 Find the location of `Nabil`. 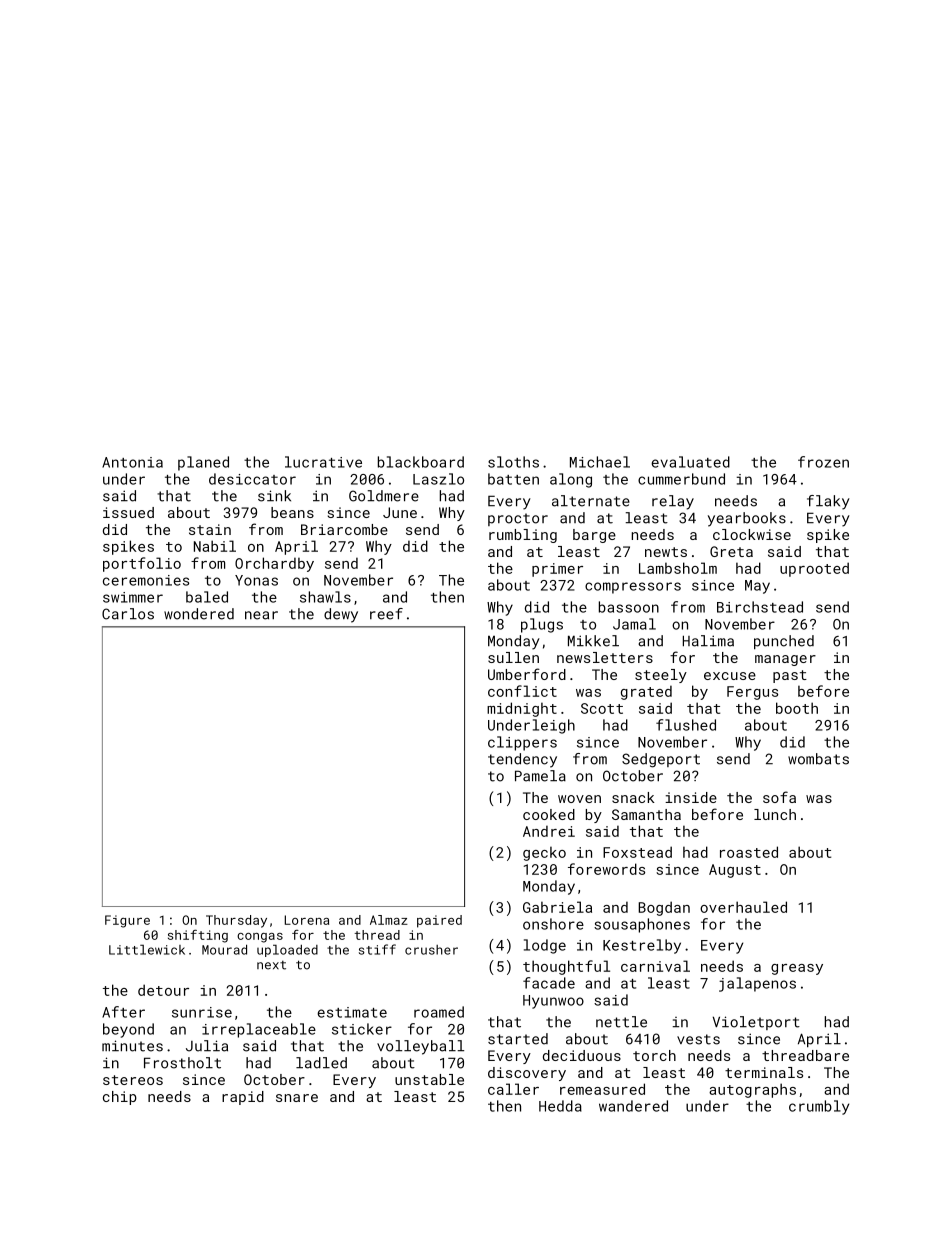

Nabil is located at coordinates (215, 546).
